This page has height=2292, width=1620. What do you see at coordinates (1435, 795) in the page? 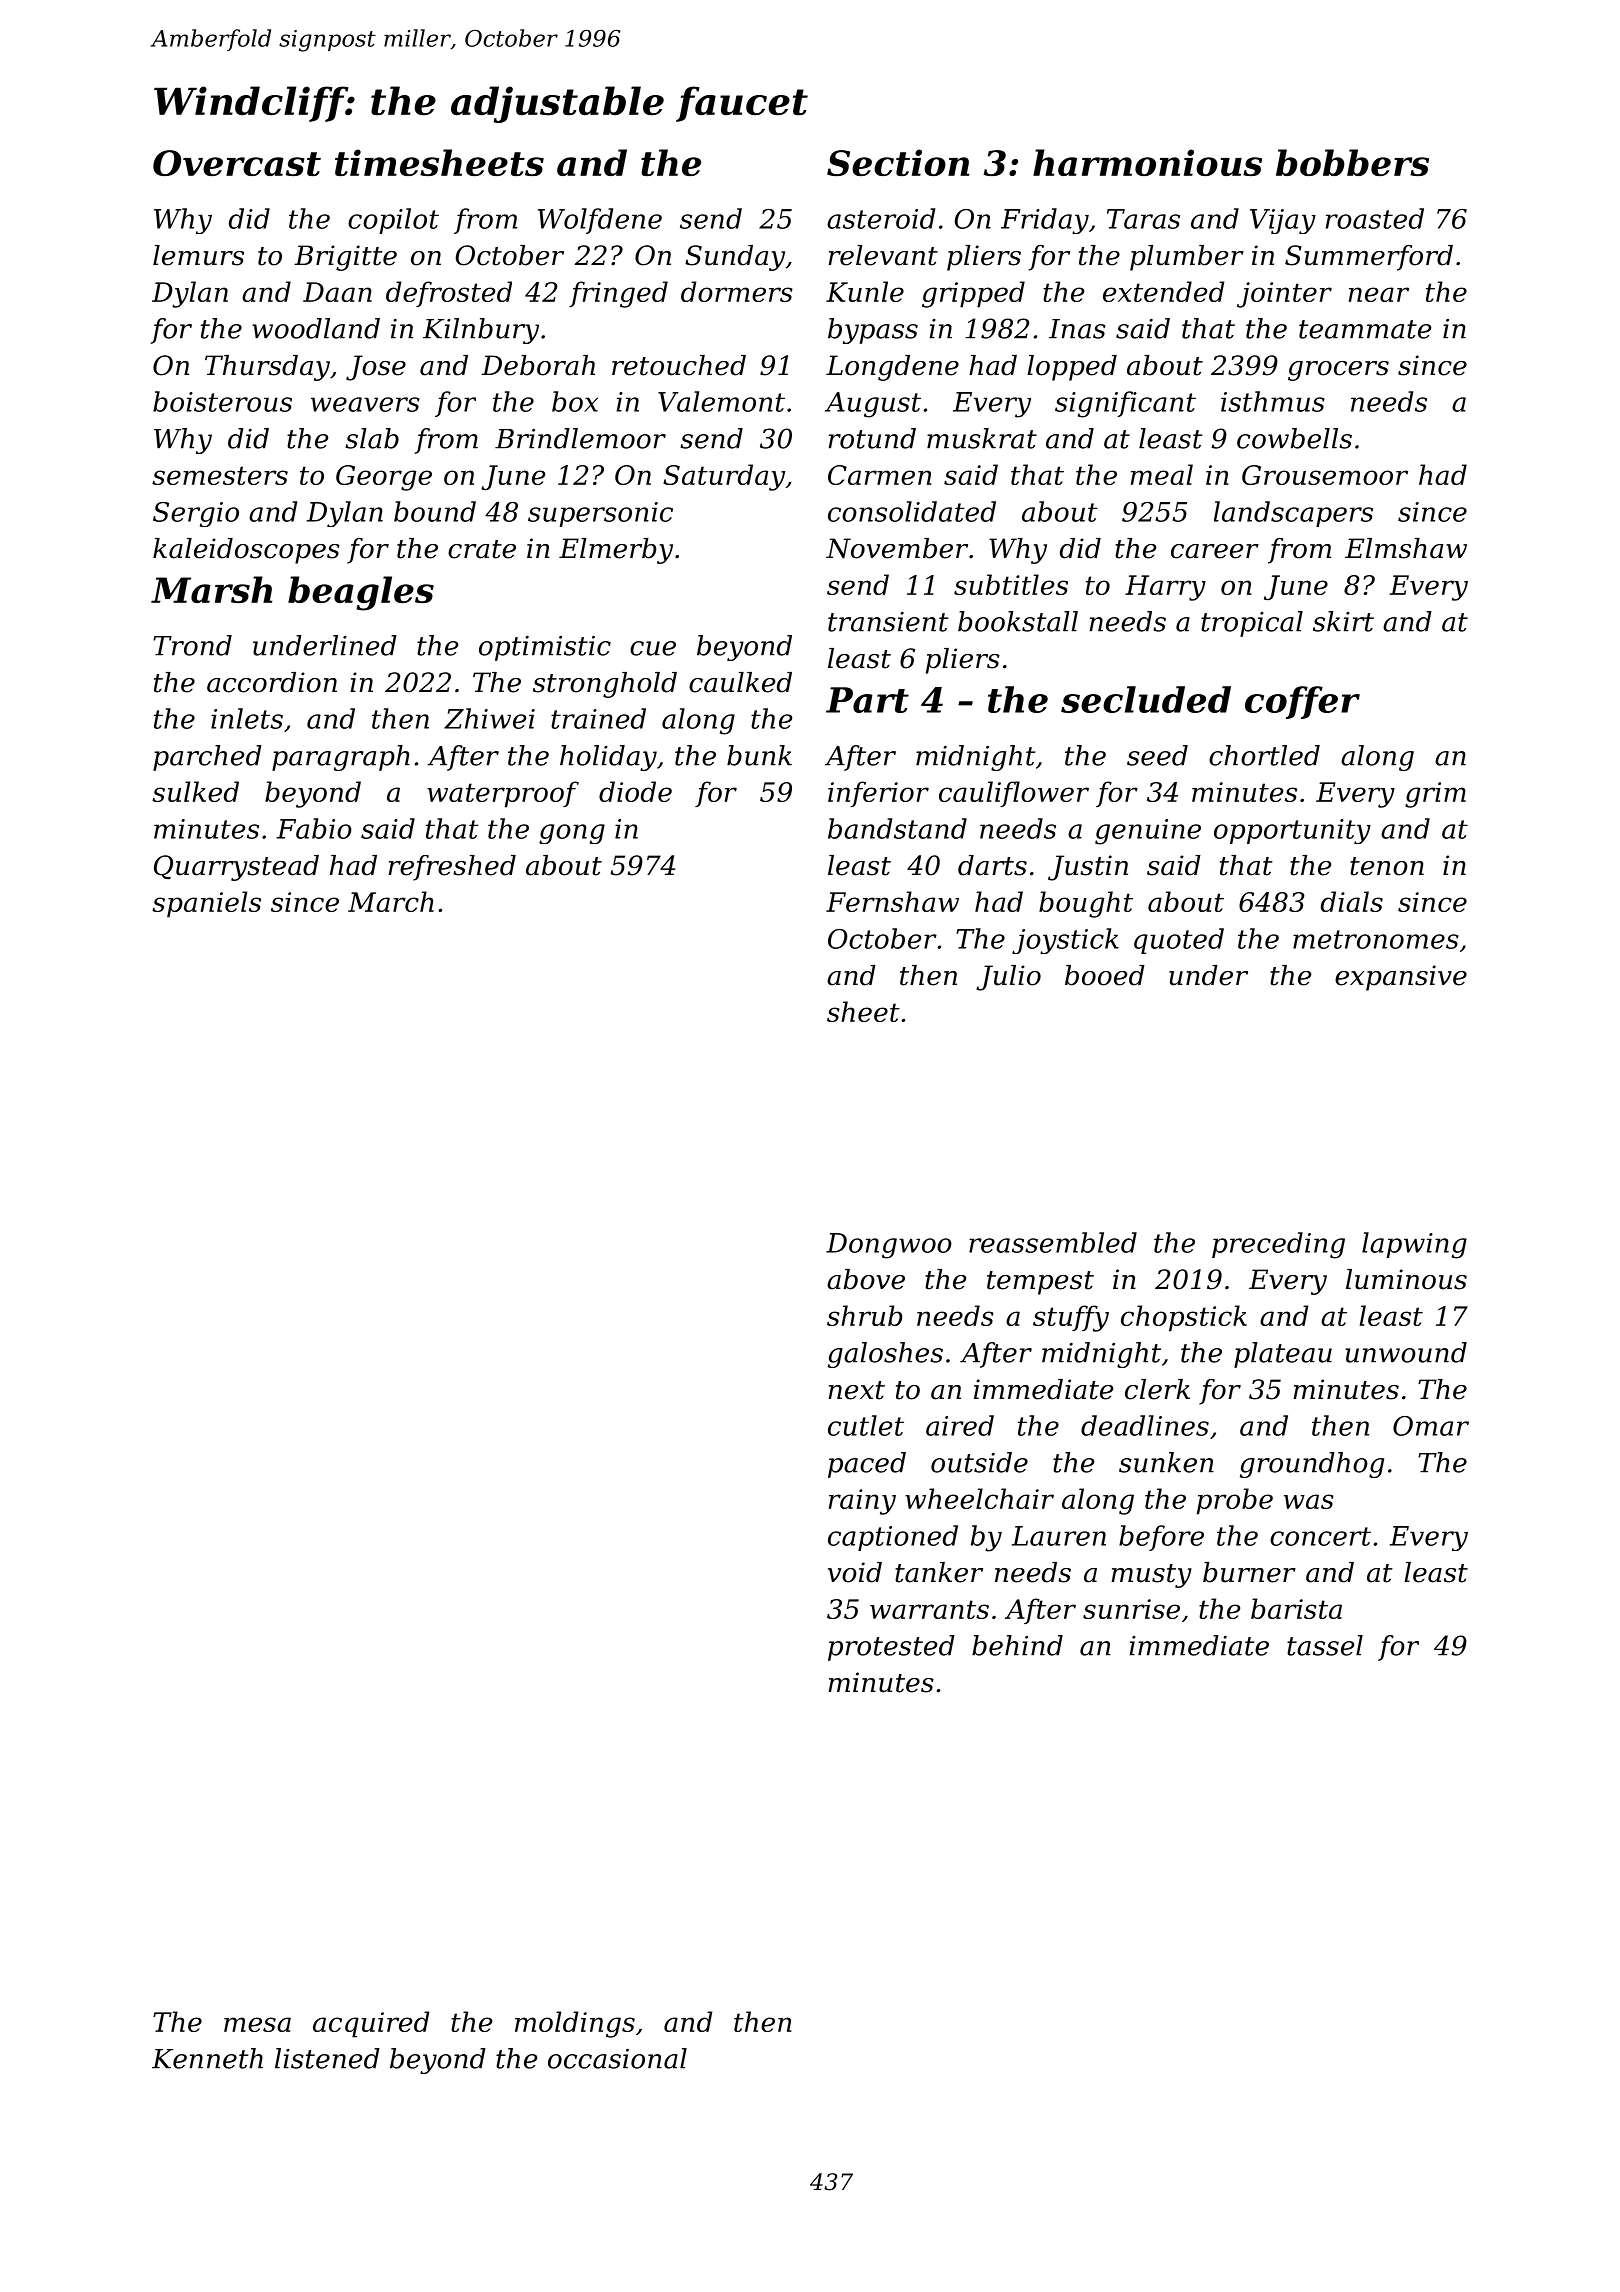
I see `grim` at bounding box center [1435, 795].
